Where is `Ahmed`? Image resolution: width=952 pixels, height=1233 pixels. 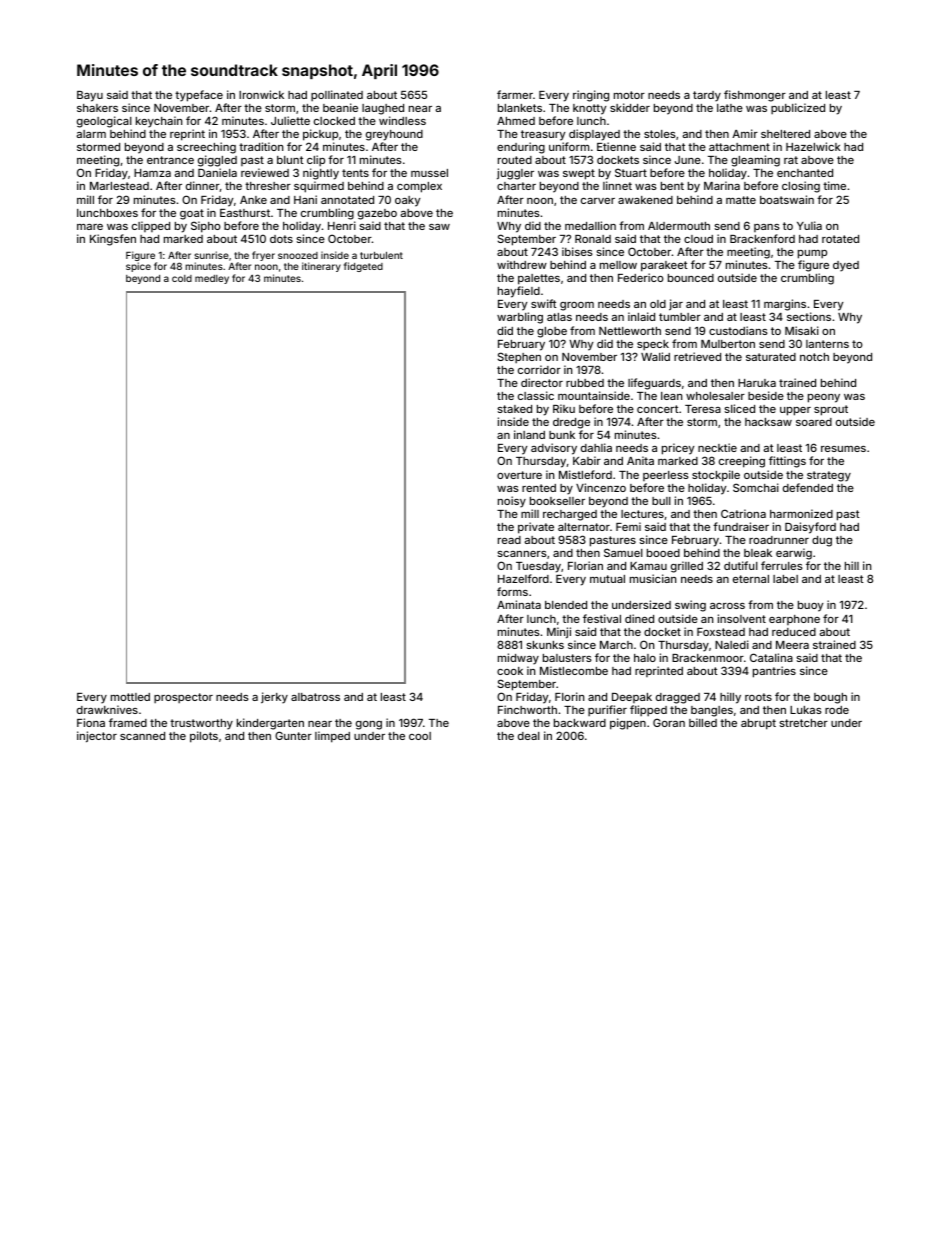 Ahmed is located at coordinates (516, 121).
